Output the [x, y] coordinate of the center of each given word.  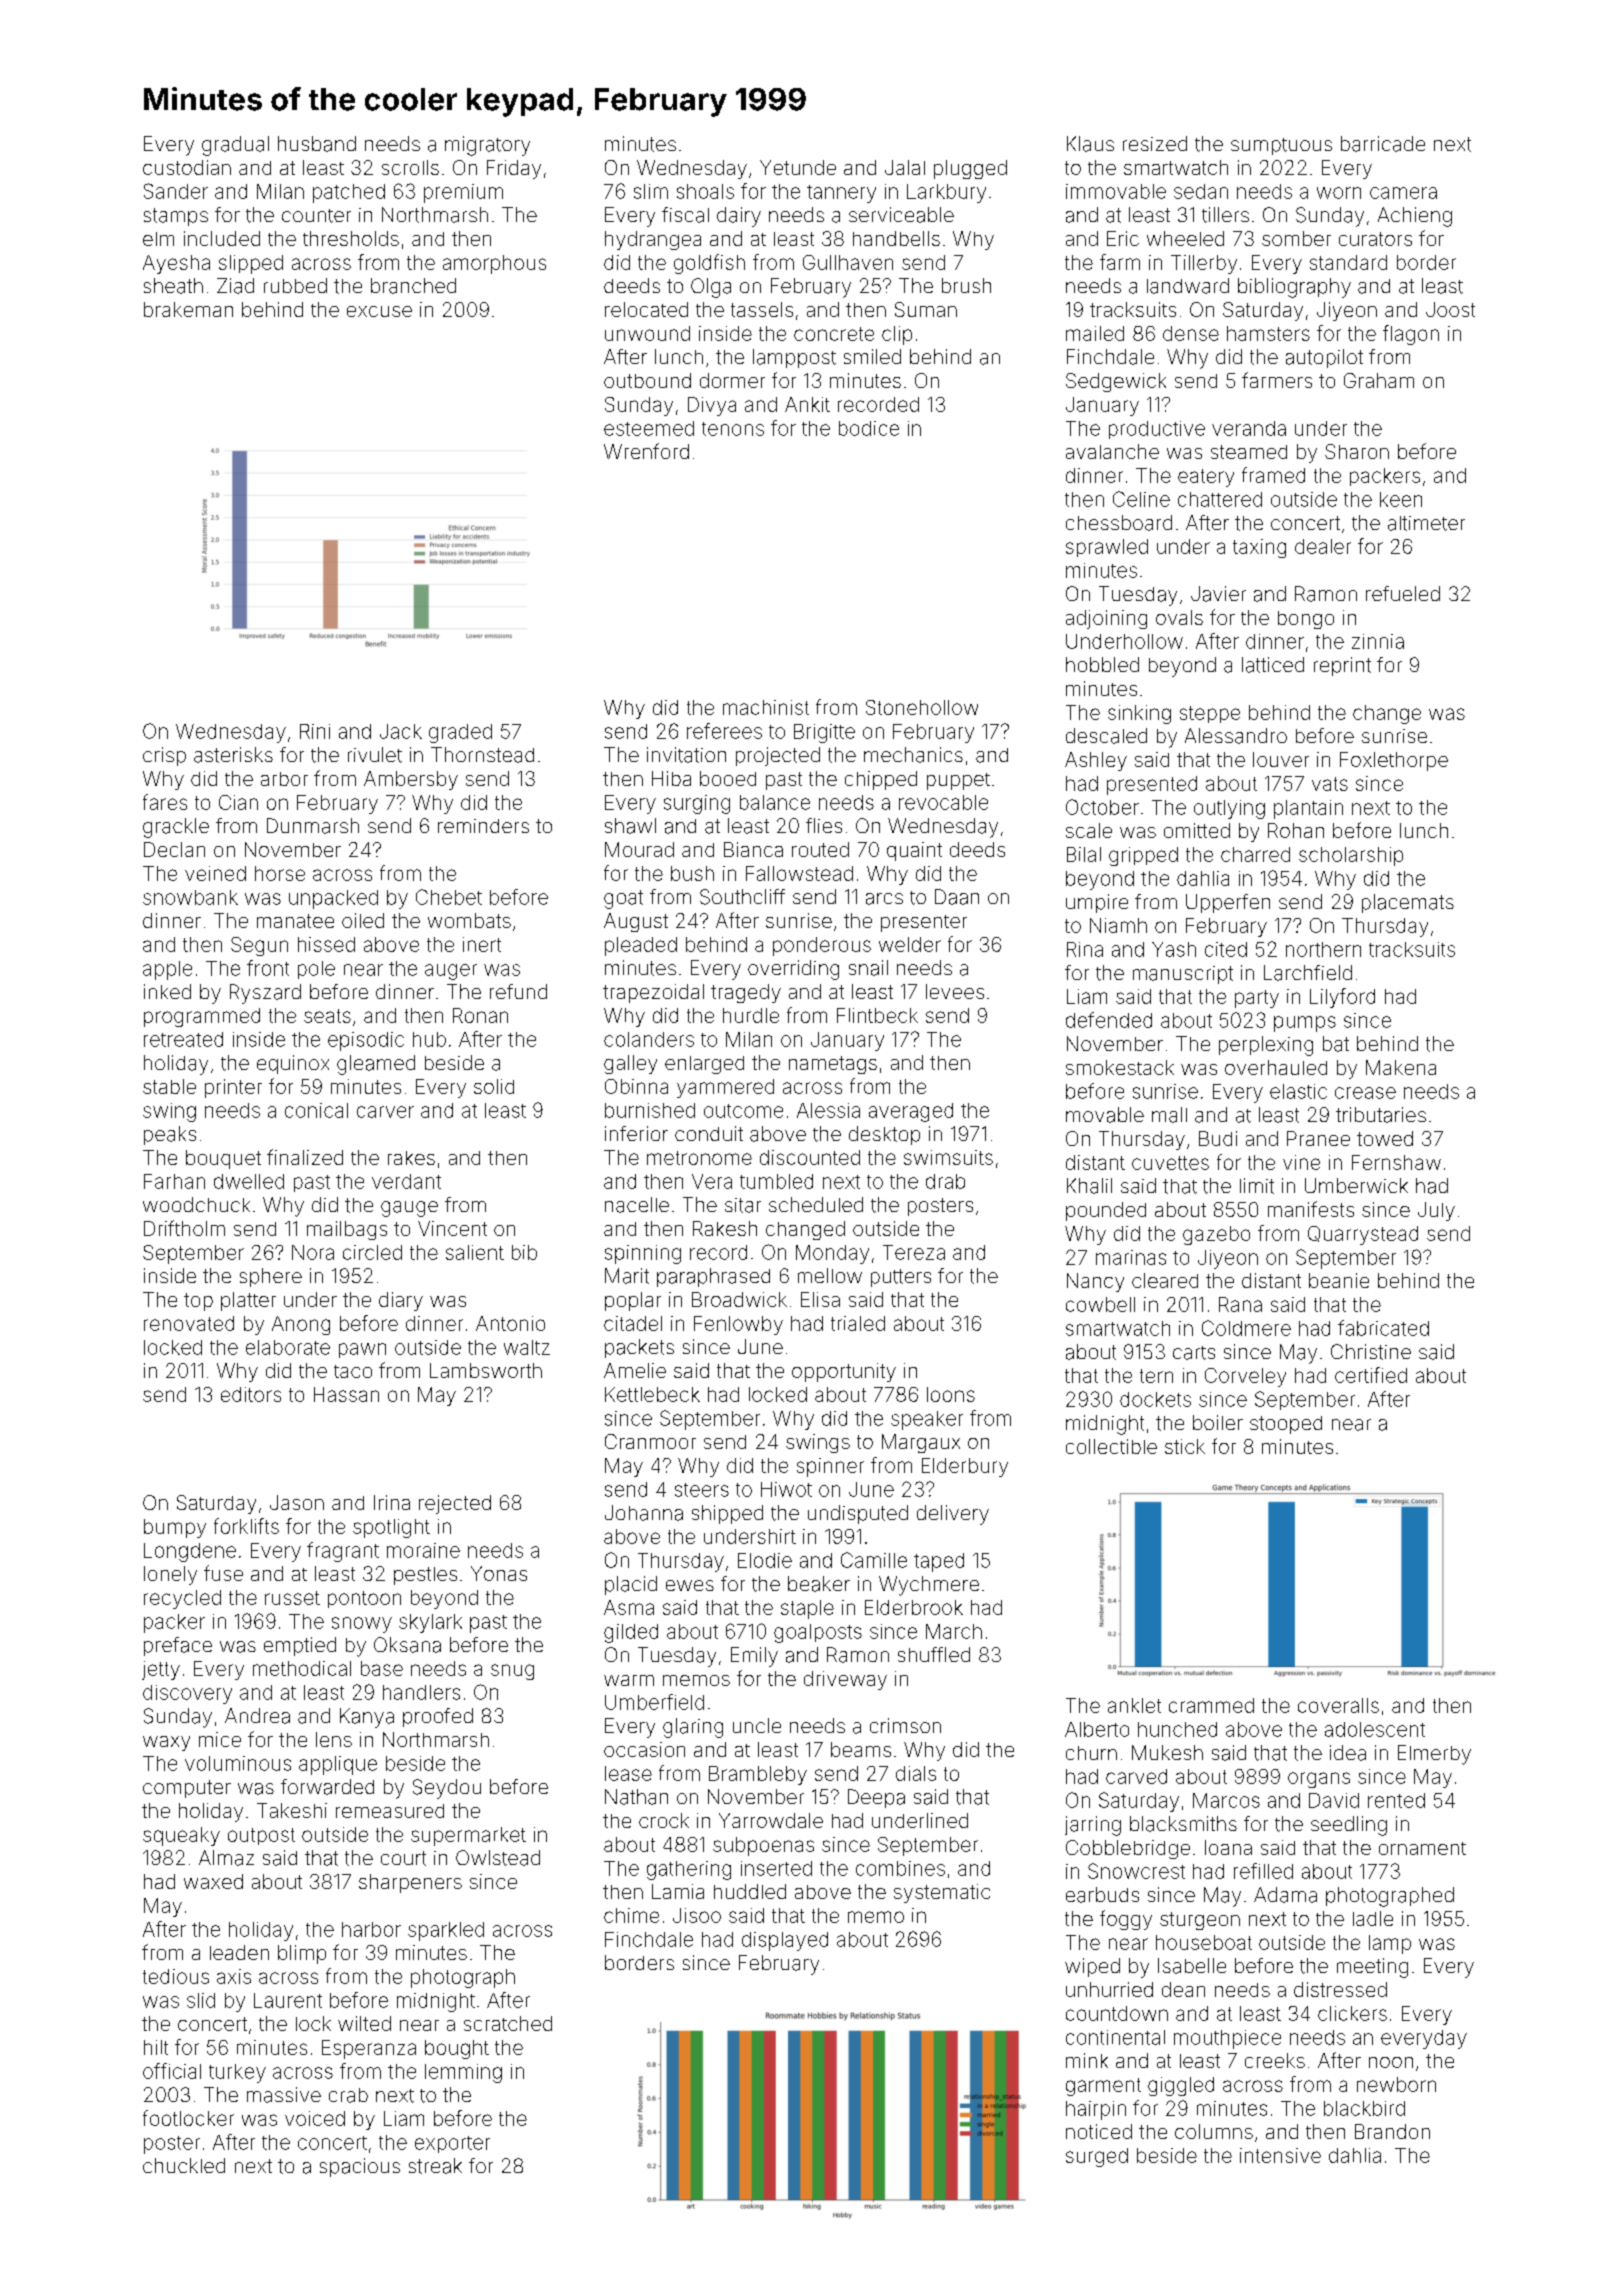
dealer [1323, 546]
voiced [315, 2118]
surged [1097, 2157]
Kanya [367, 1718]
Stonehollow [922, 707]
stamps [176, 217]
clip [897, 335]
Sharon [1357, 451]
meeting [1372, 1968]
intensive [1280, 2155]
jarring [1093, 1826]
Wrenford [646, 451]
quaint [914, 851]
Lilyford [1342, 998]
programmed [202, 1017]
